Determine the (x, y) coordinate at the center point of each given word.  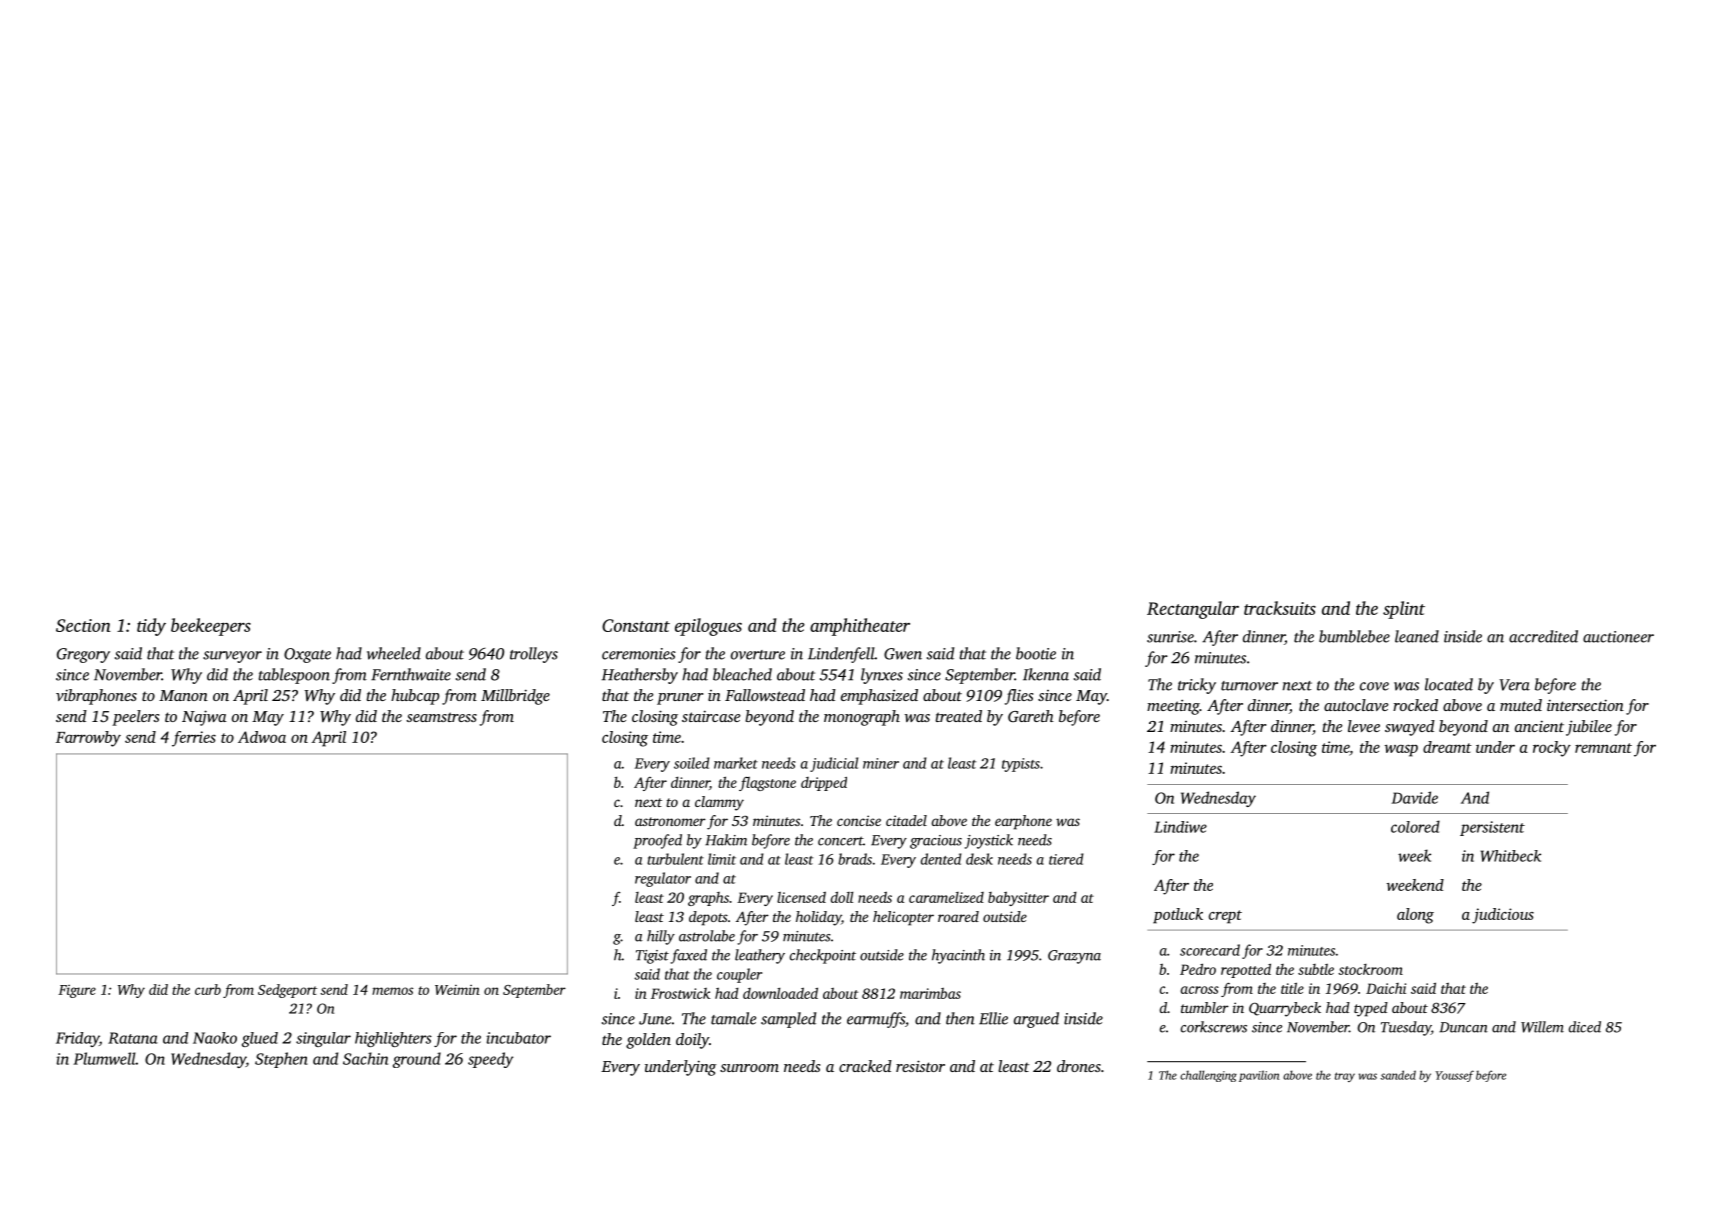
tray (1345, 1077)
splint (1404, 610)
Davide (1414, 797)
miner (881, 763)
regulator (663, 879)
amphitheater (860, 627)
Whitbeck (1511, 856)
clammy (719, 803)
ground (417, 1060)
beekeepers (211, 627)
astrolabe (707, 936)
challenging (1208, 1076)
